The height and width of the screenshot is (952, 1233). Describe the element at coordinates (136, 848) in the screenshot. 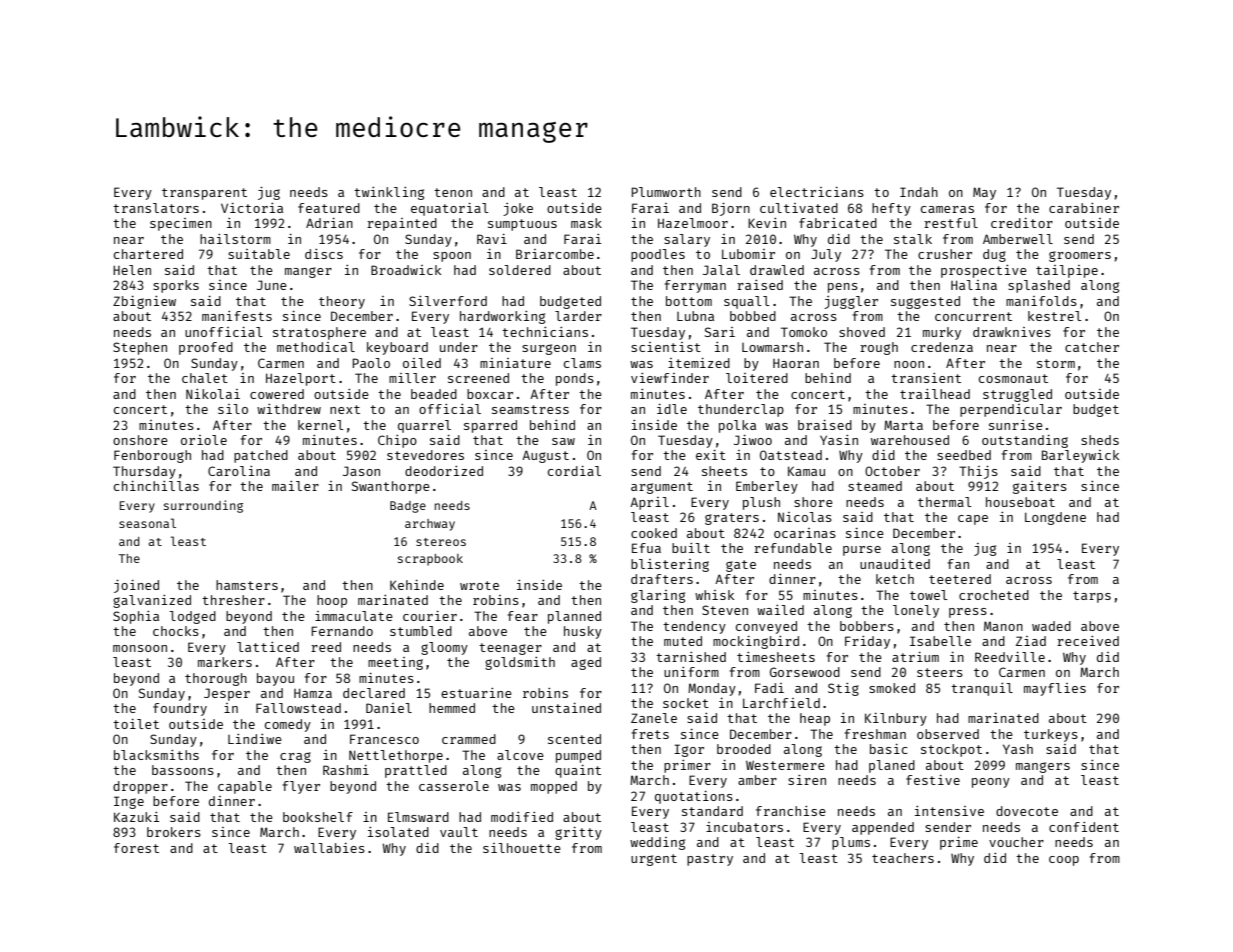

I see `forest` at that location.
